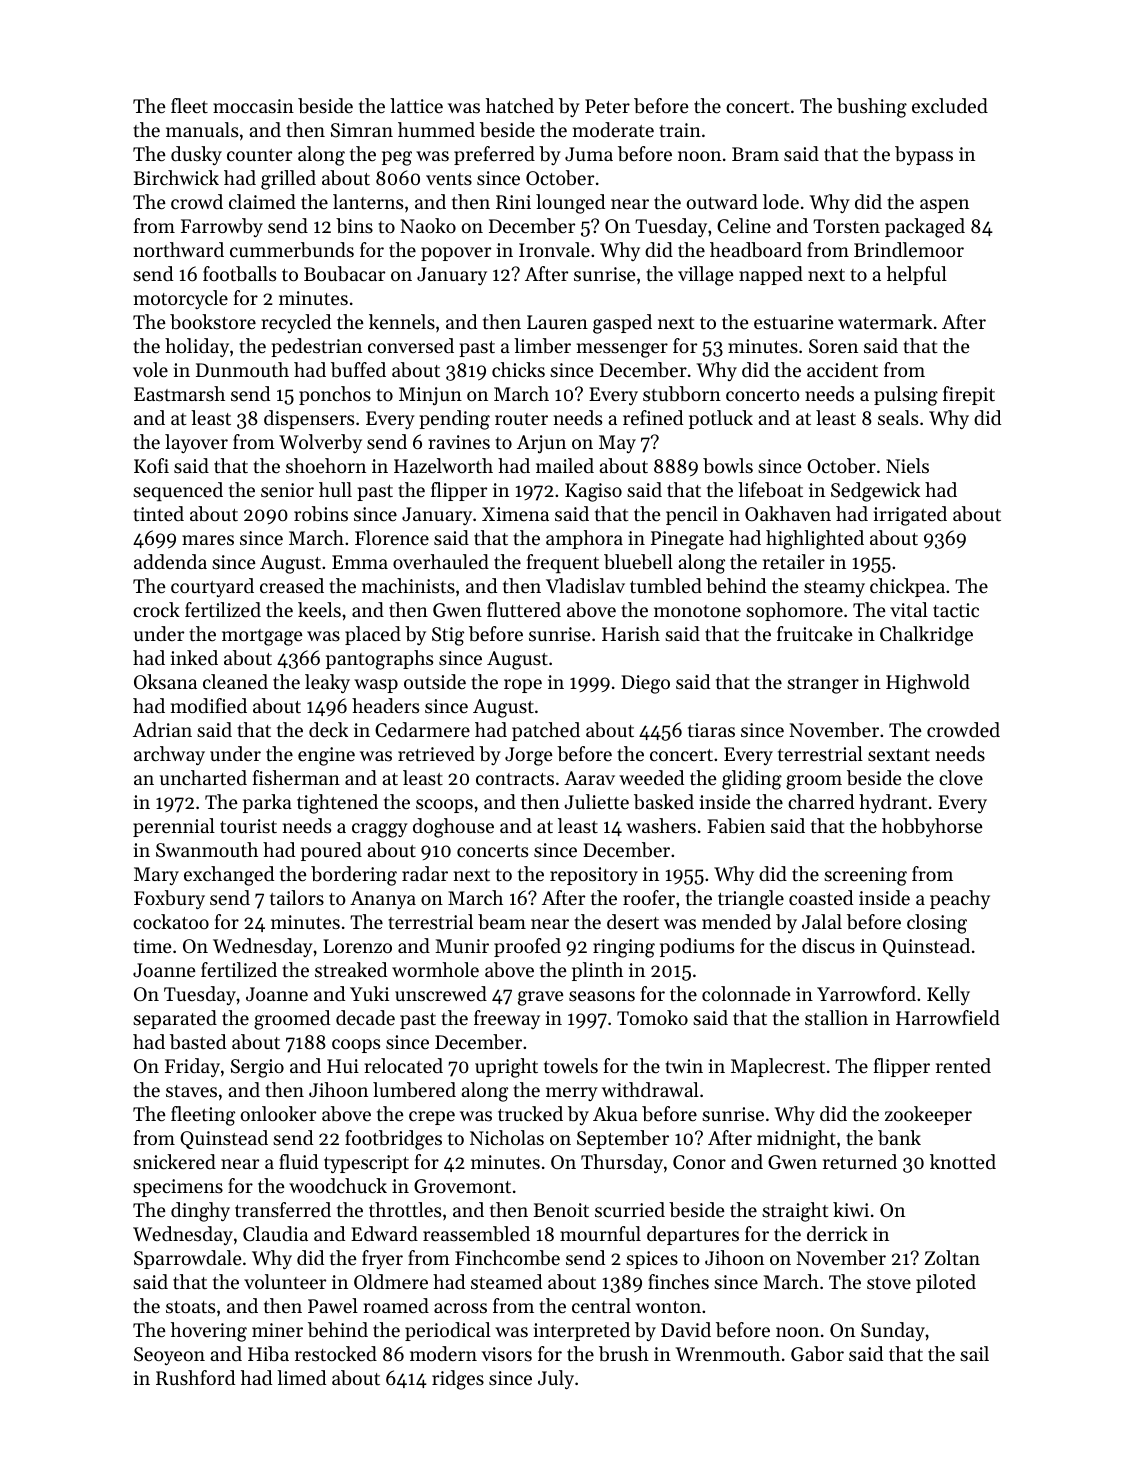 This document has width=1138, height=1472. What do you see at coordinates (298, 1162) in the document?
I see `fluid` at bounding box center [298, 1162].
